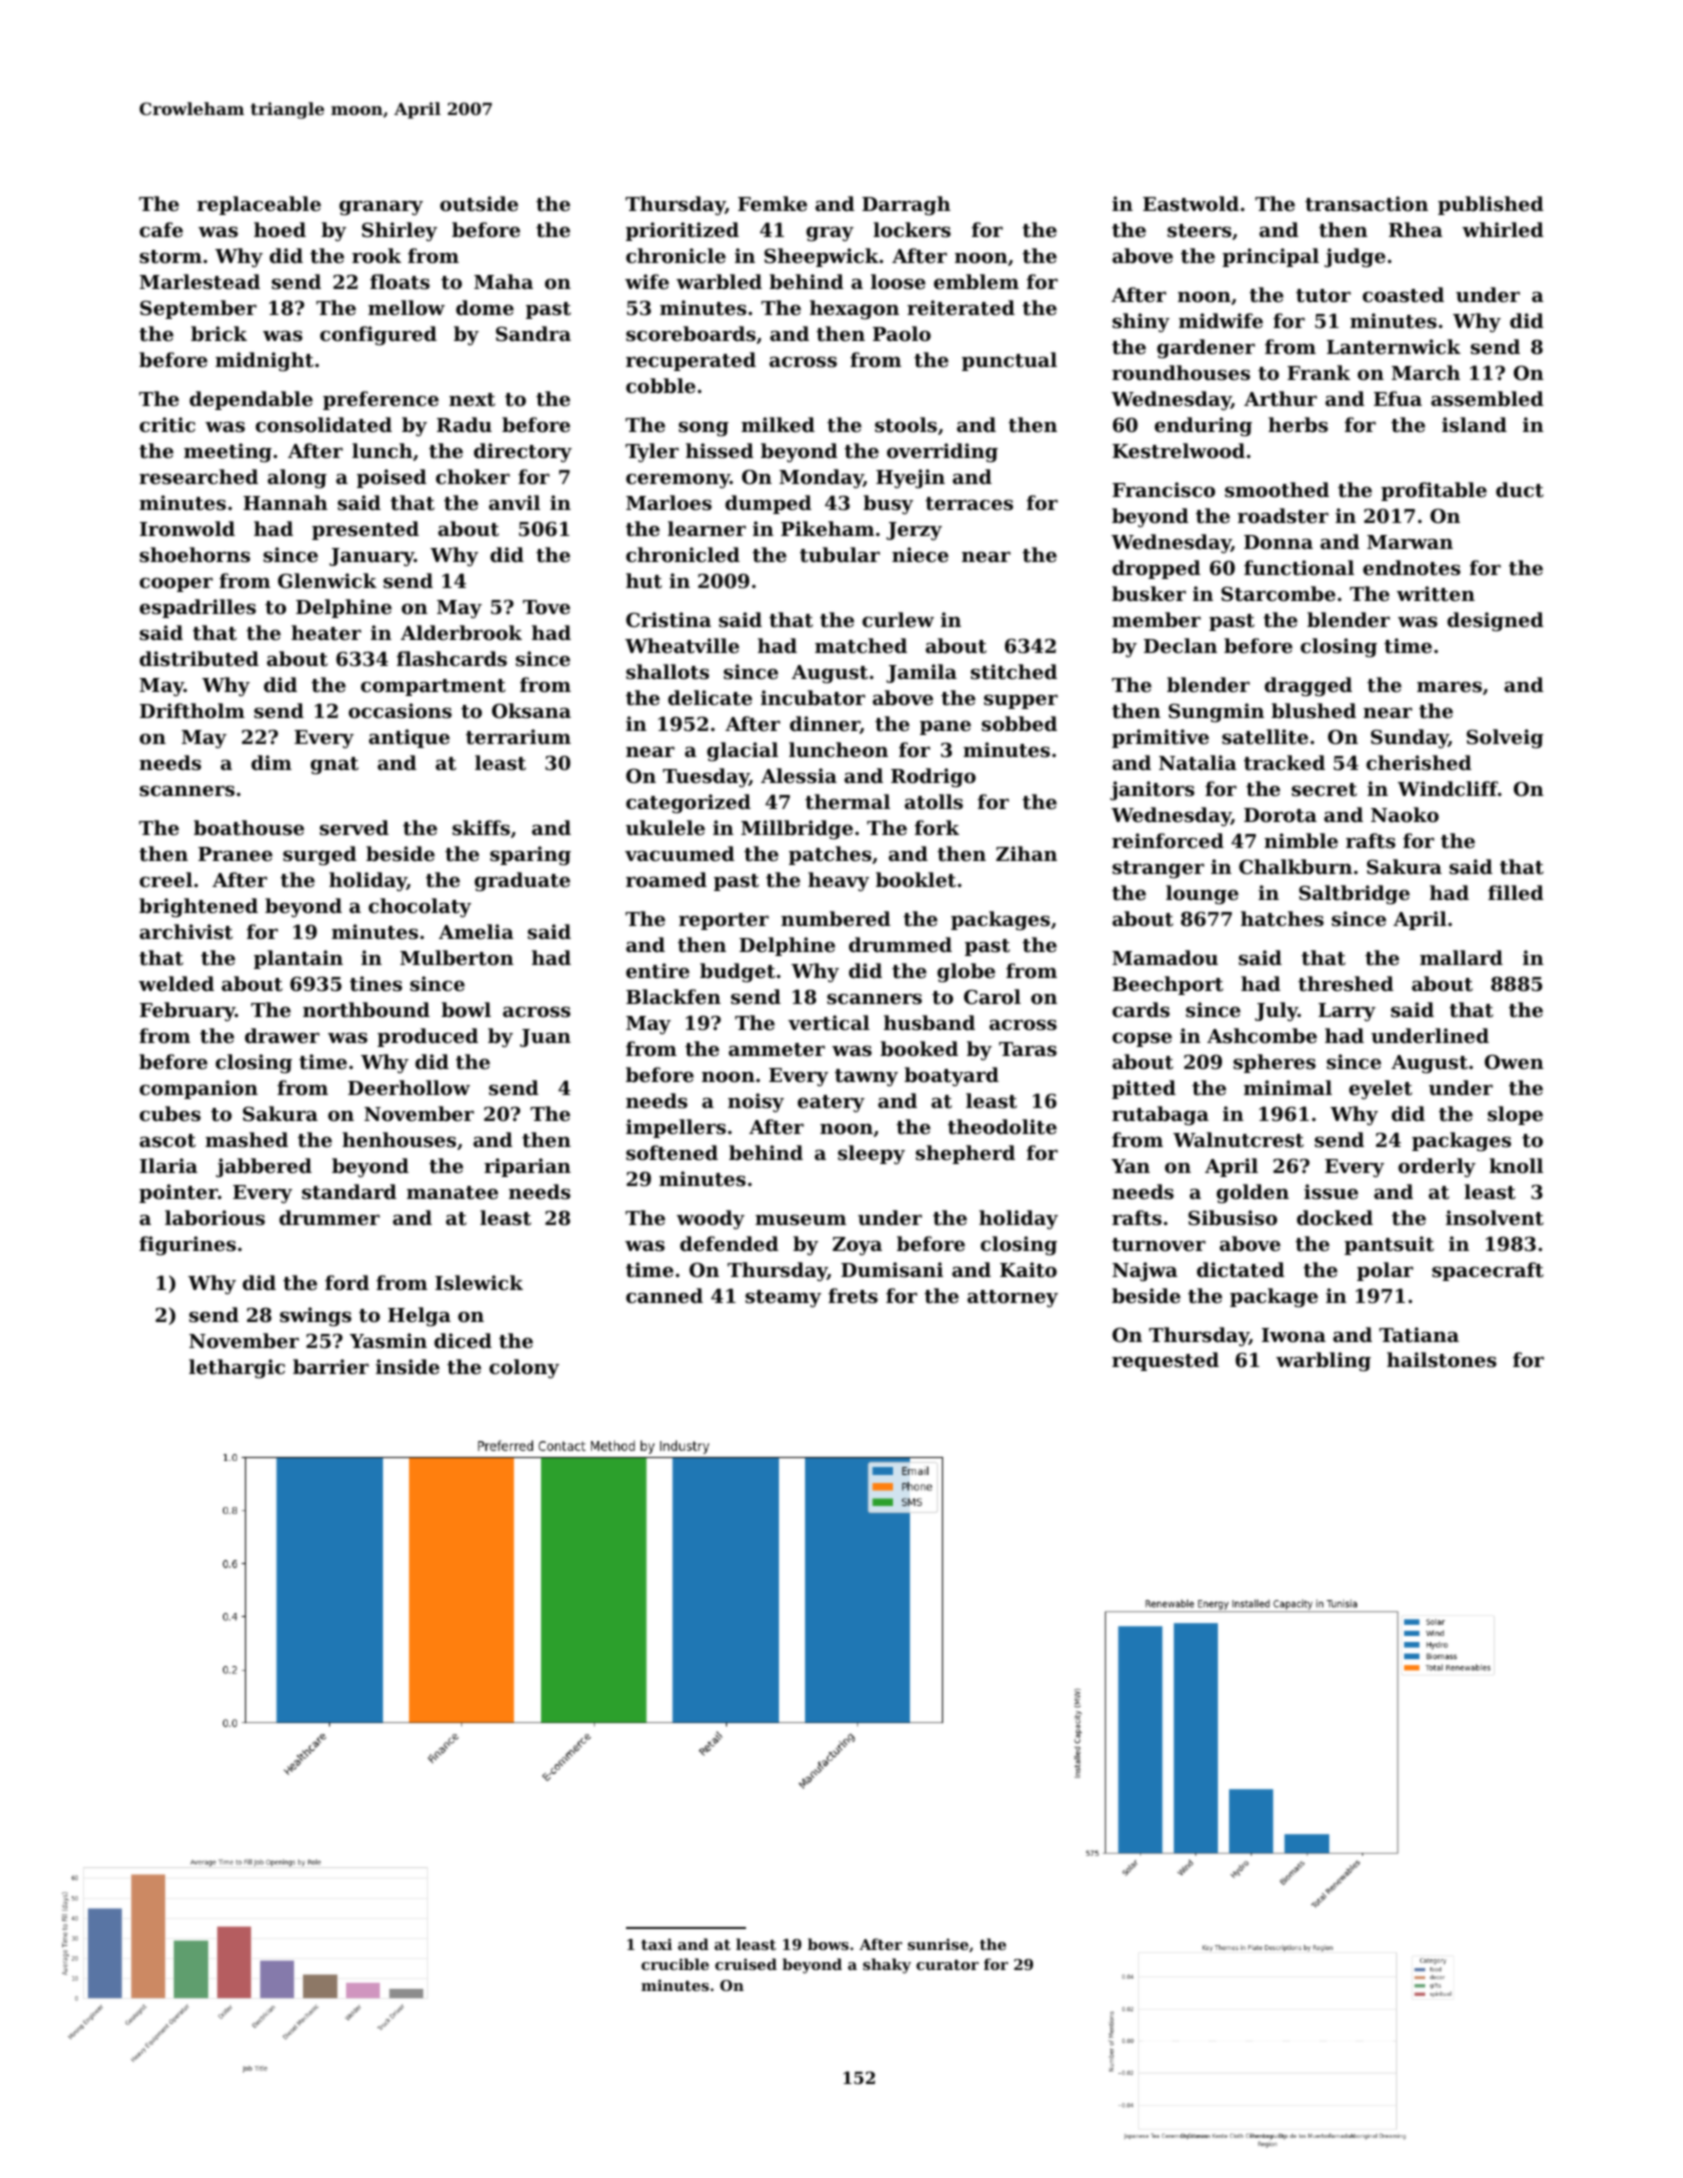  I want to click on colony, so click(524, 1369).
